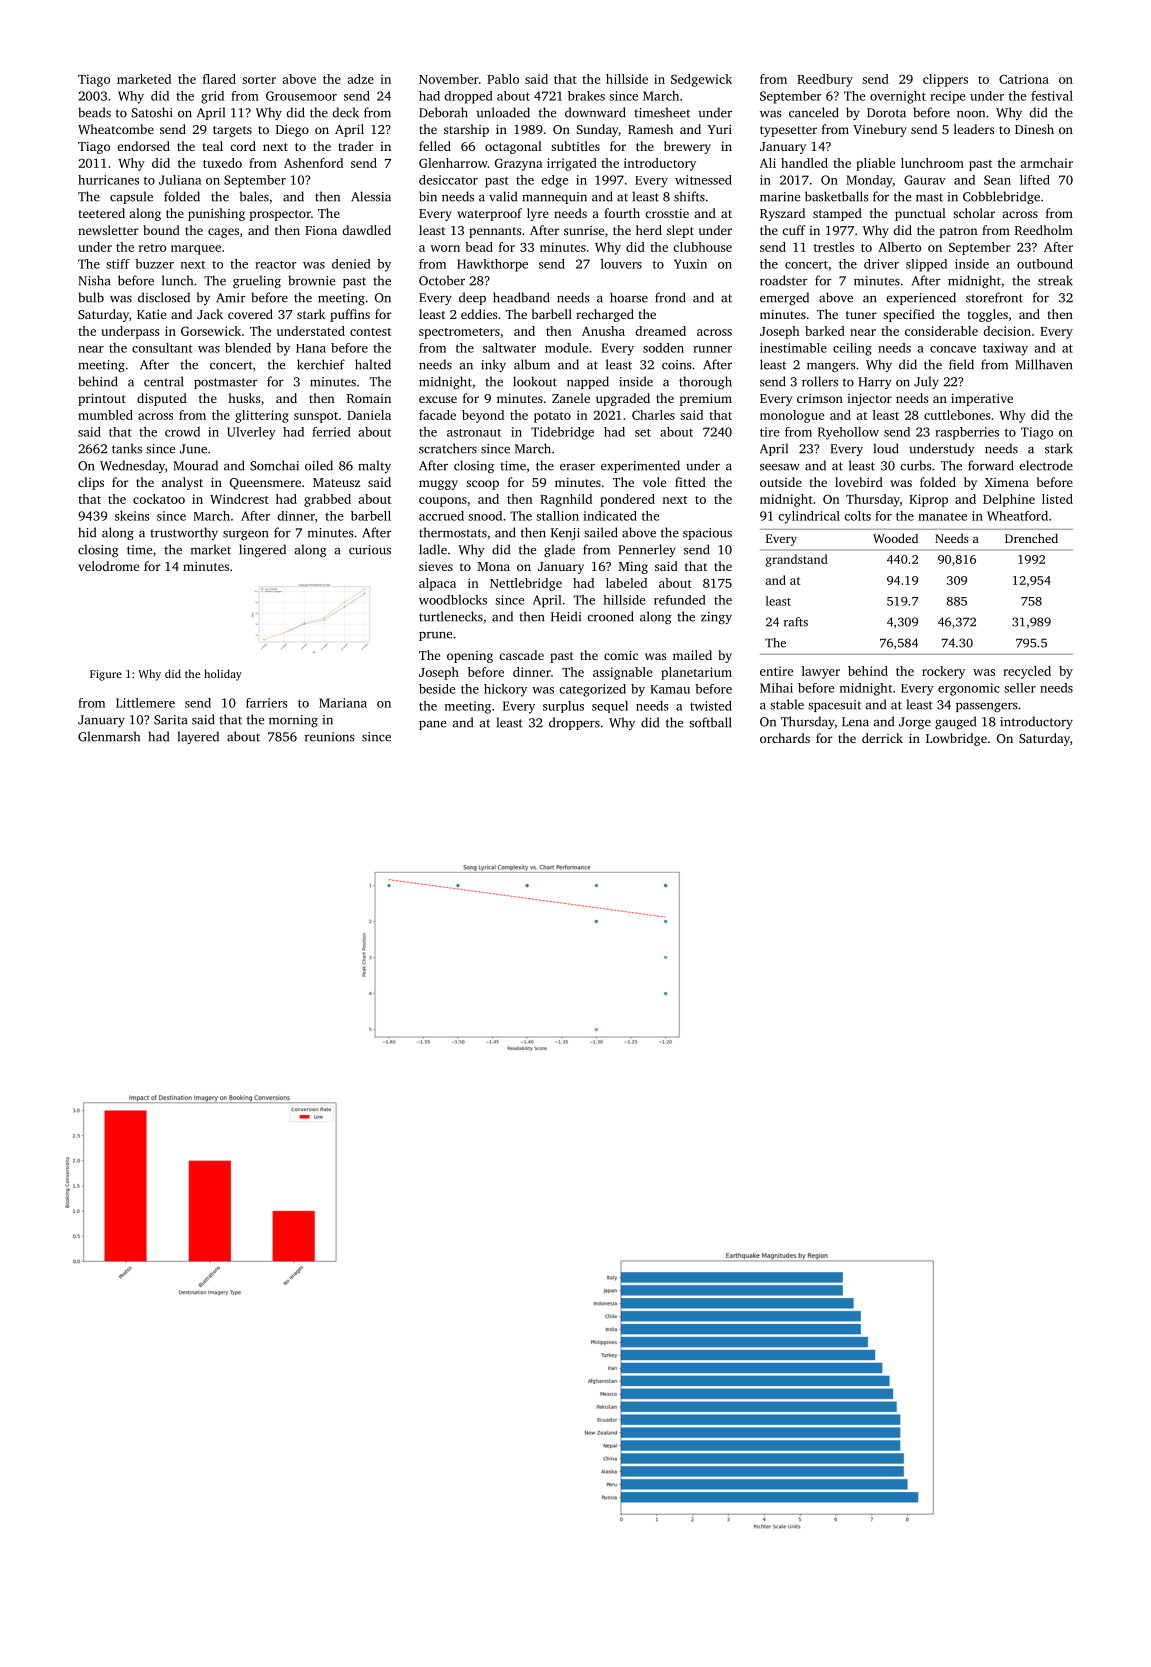  Describe the element at coordinates (584, 230) in the document. I see `sunrise` at that location.
